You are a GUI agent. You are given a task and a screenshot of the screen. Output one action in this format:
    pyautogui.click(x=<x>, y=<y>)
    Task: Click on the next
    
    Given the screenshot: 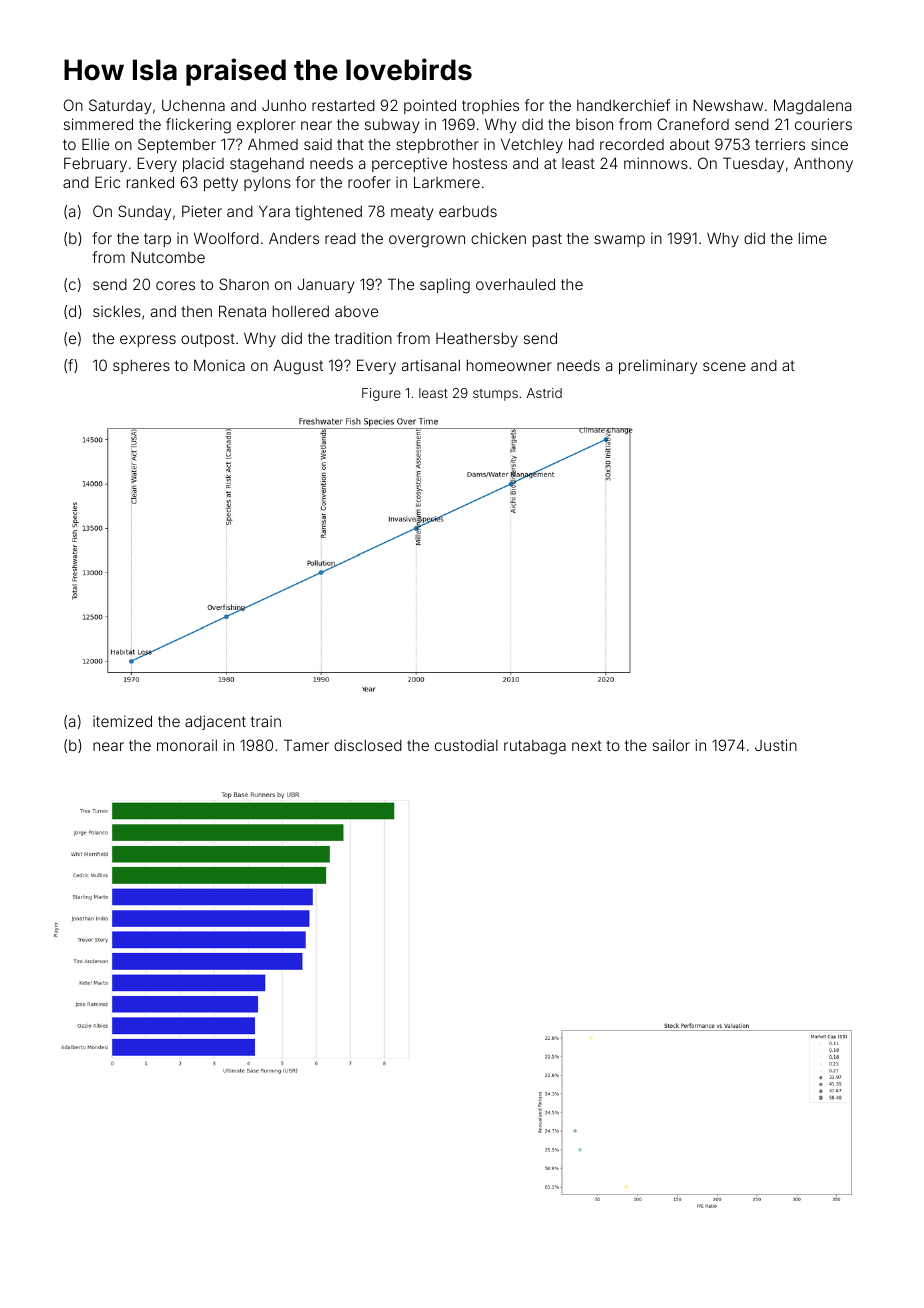 What is the action you would take?
    pyautogui.click(x=587, y=745)
